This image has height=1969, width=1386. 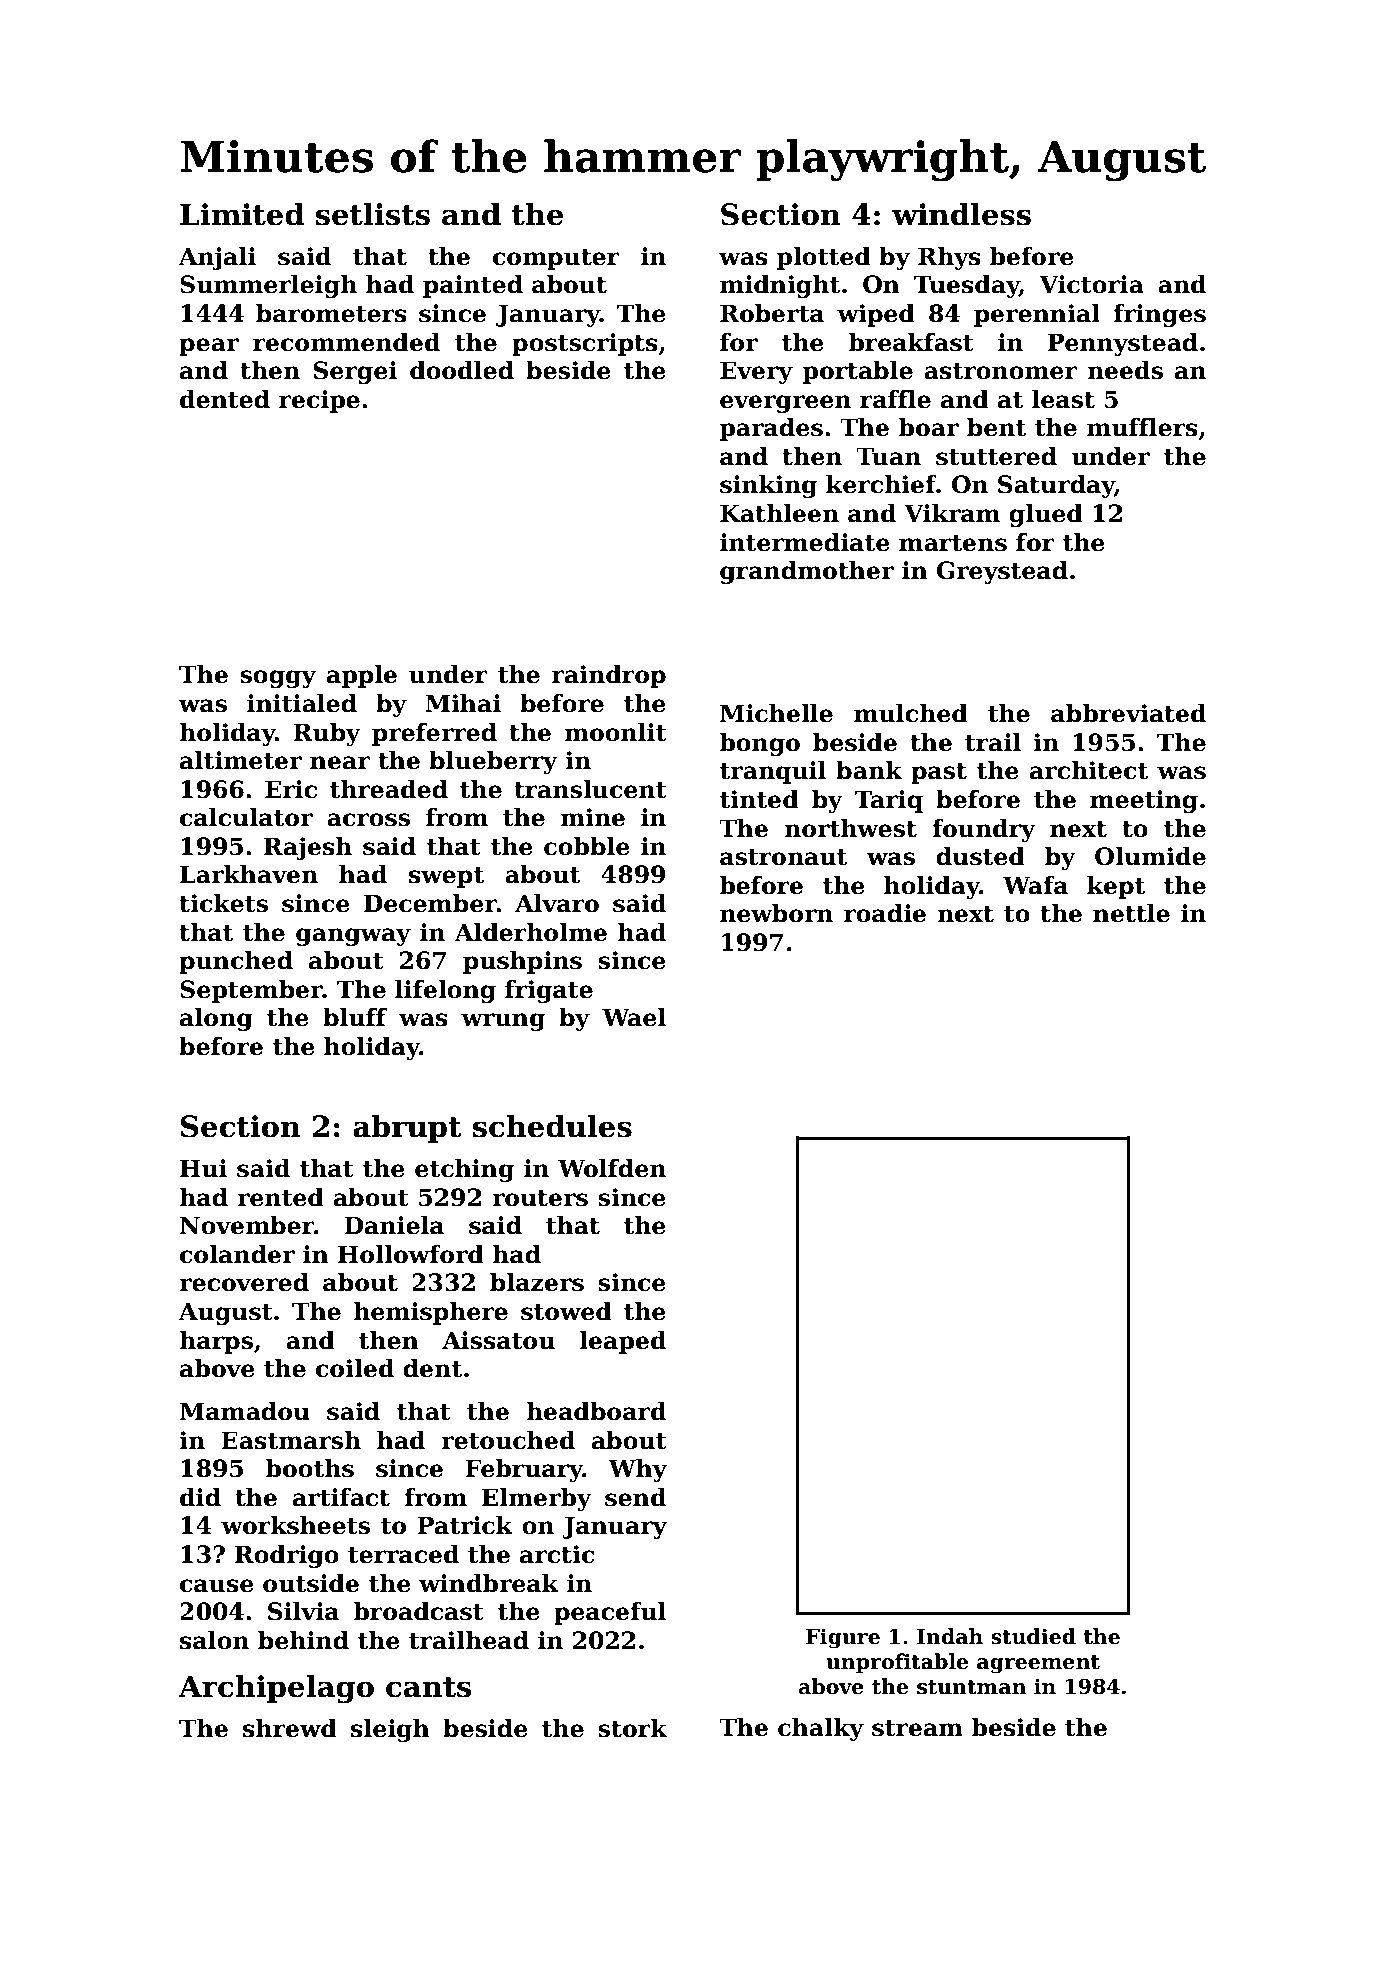 What do you see at coordinates (390, 1730) in the image?
I see `sleigh` at bounding box center [390, 1730].
